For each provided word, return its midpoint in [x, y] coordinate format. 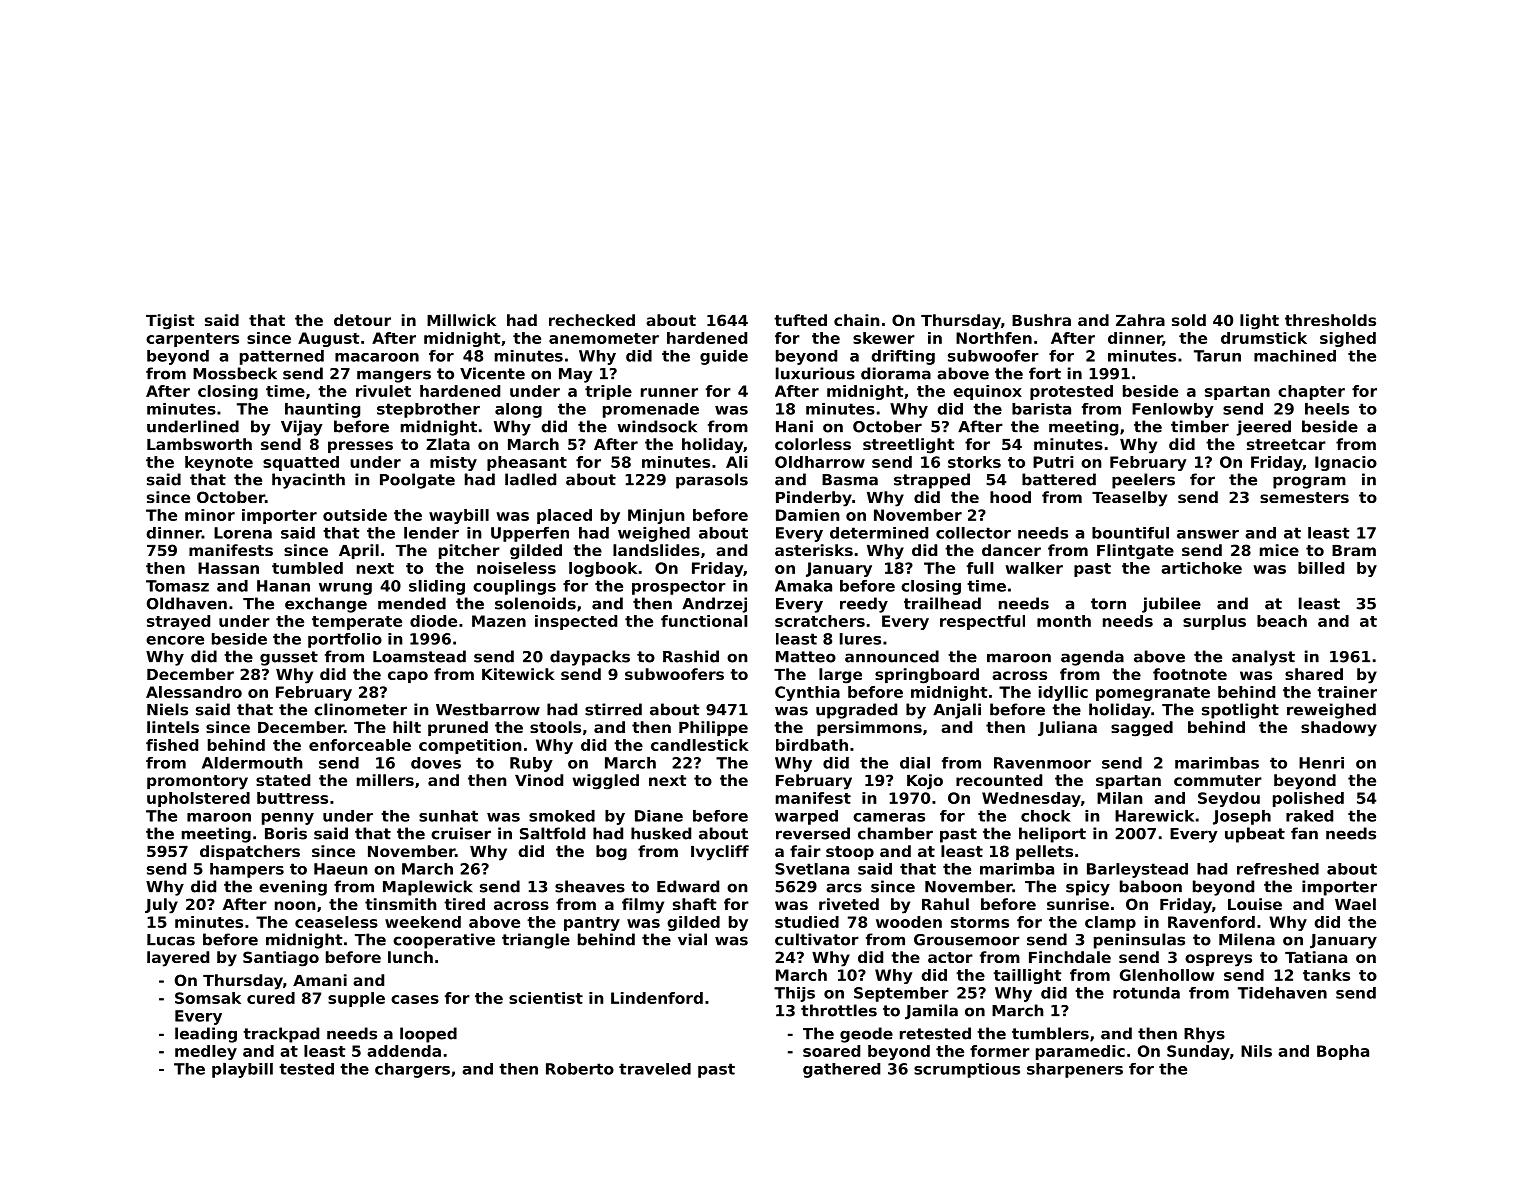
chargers [412, 1070]
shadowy [1339, 729]
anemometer [604, 338]
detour [362, 320]
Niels [167, 709]
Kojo [925, 782]
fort [1045, 373]
